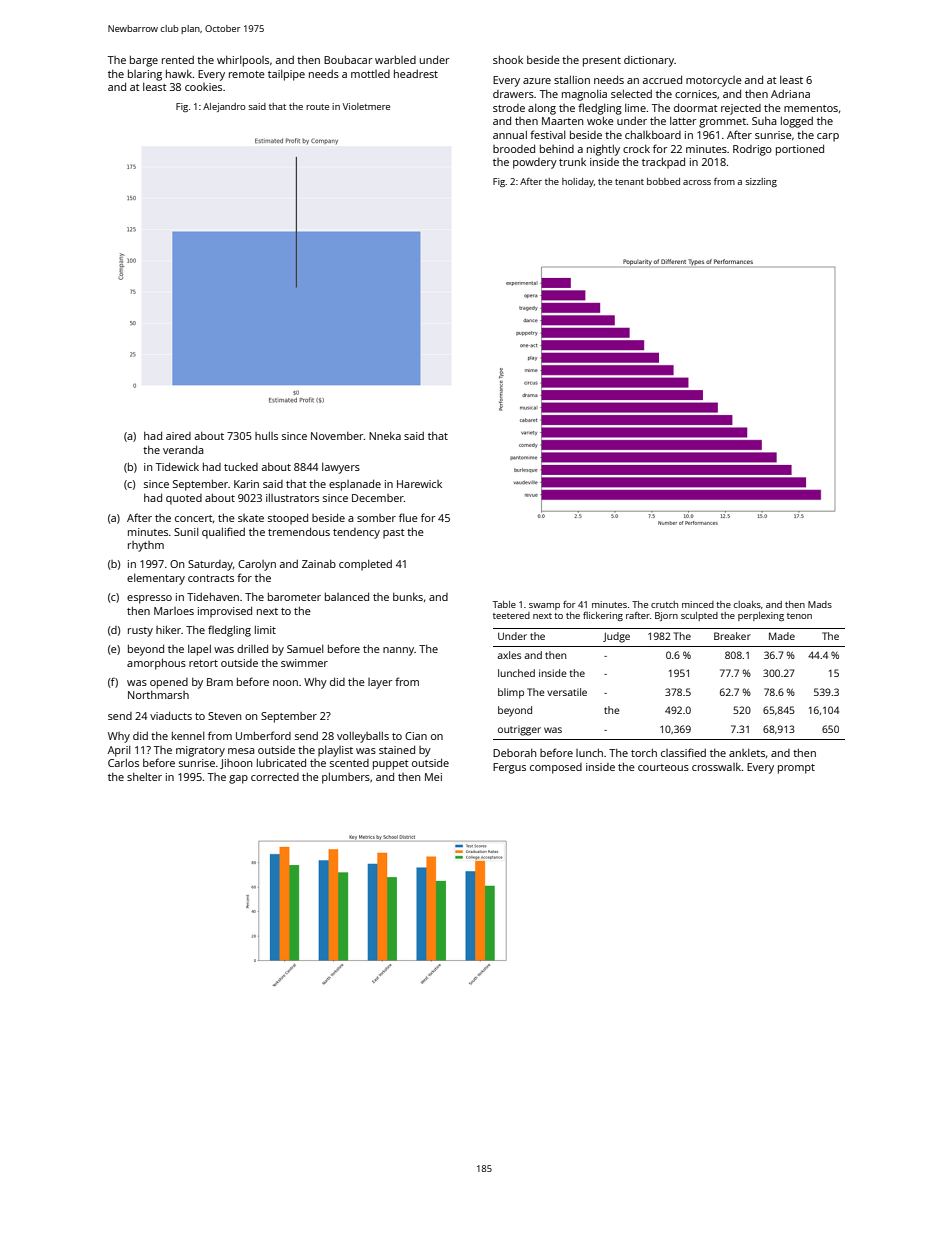 The image size is (952, 1233). Describe the element at coordinates (408, 517) in the page. I see `flue` at that location.
